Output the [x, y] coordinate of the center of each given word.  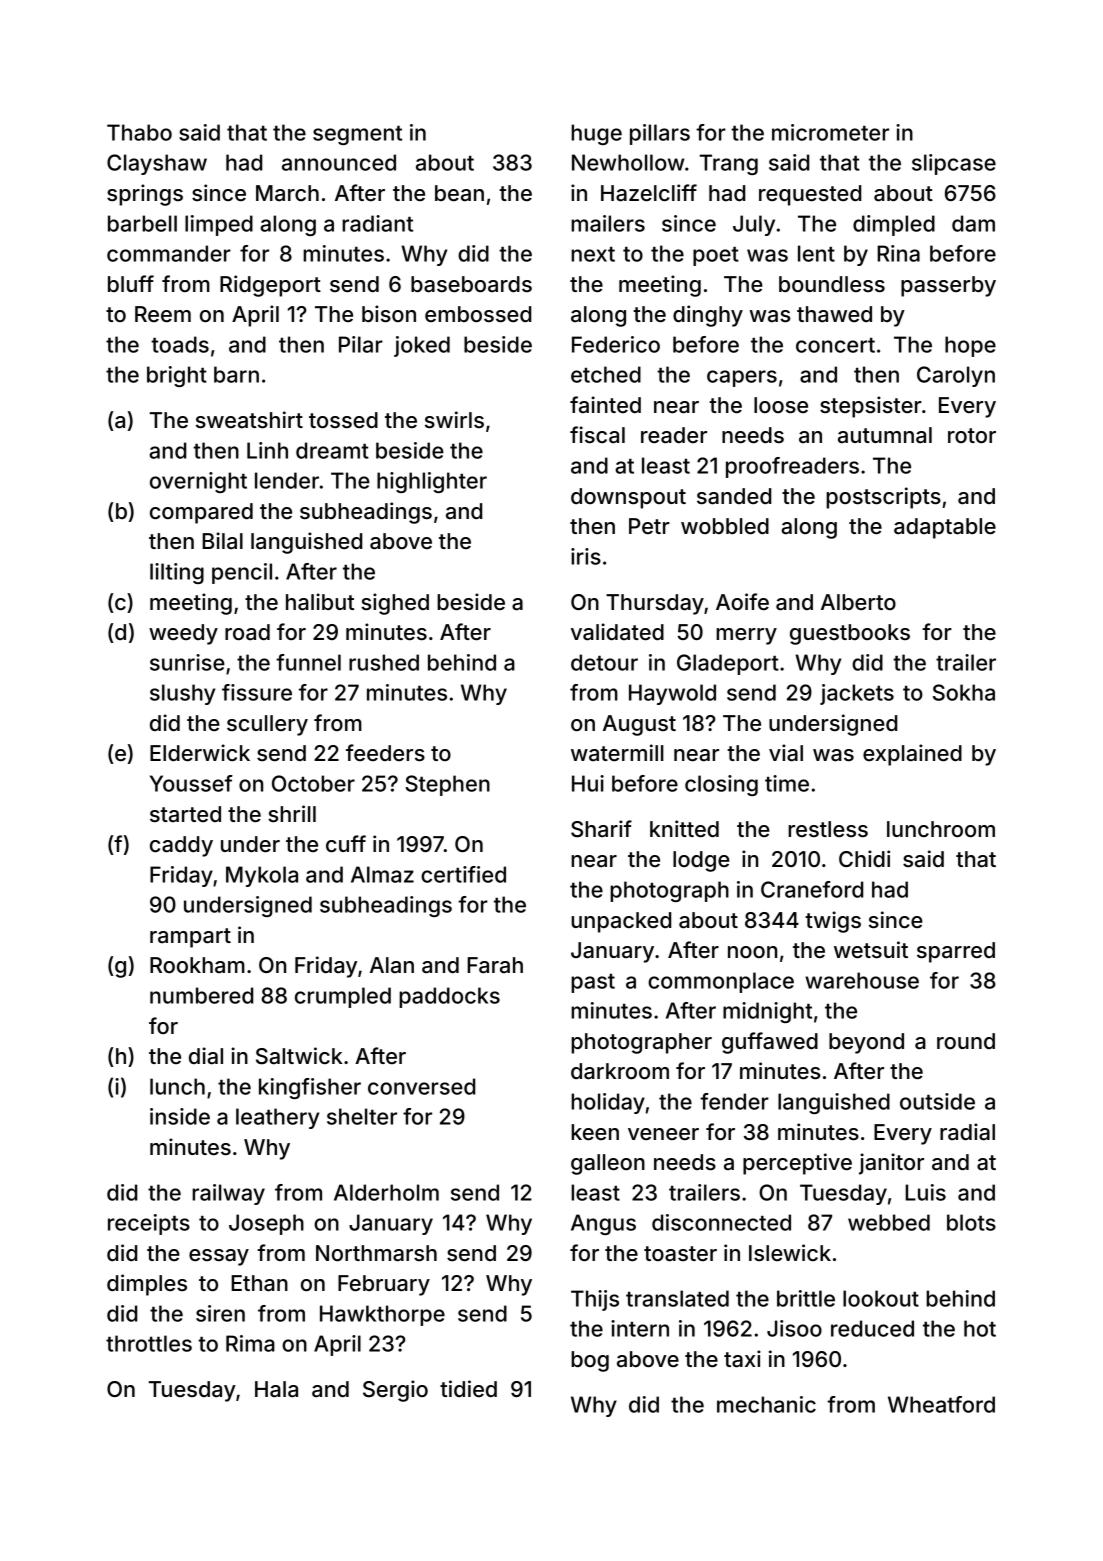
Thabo [139, 132]
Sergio [395, 1391]
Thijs [595, 1300]
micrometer [830, 132]
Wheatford [941, 1404]
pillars [660, 134]
